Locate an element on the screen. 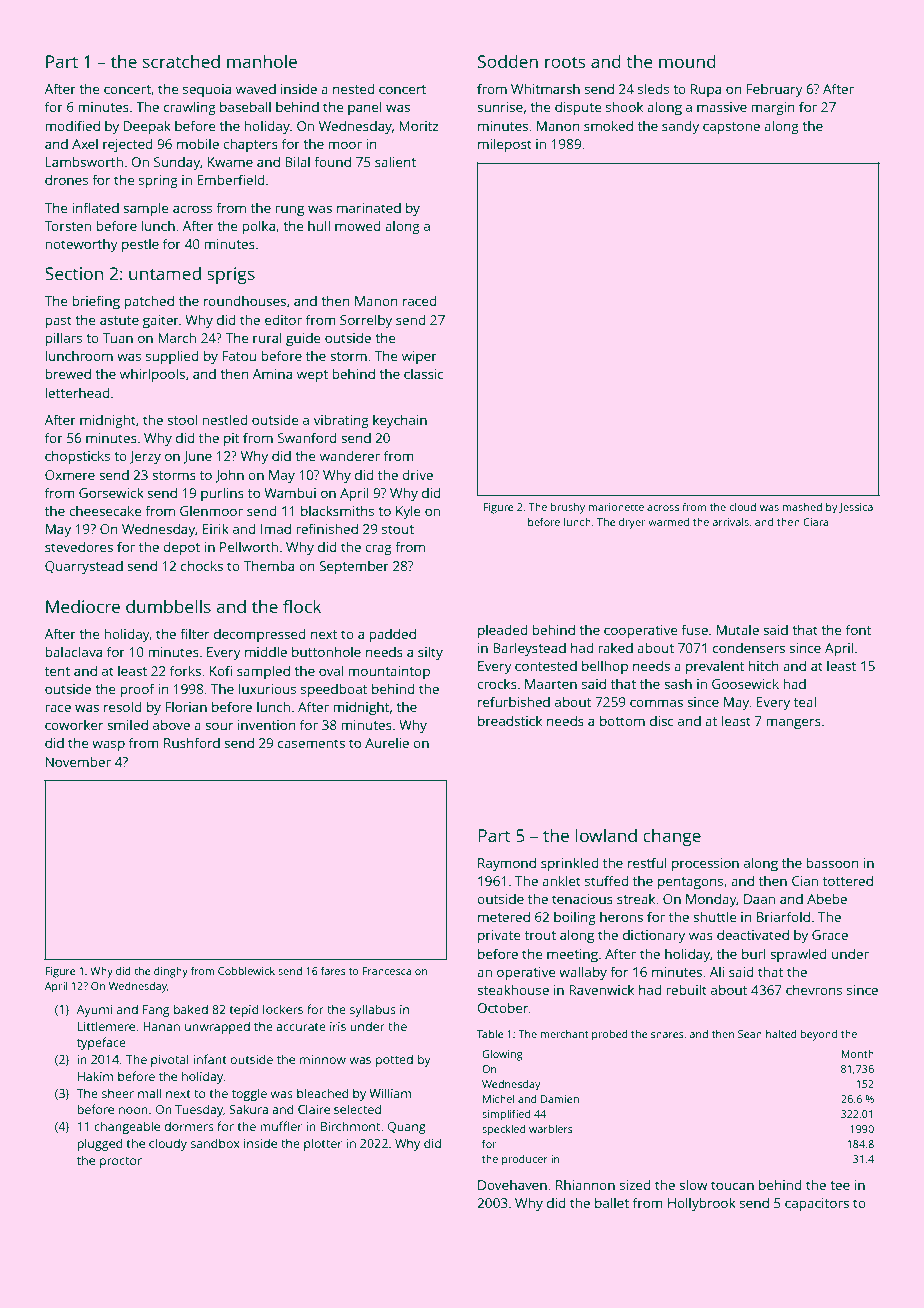  November is located at coordinates (78, 761).
